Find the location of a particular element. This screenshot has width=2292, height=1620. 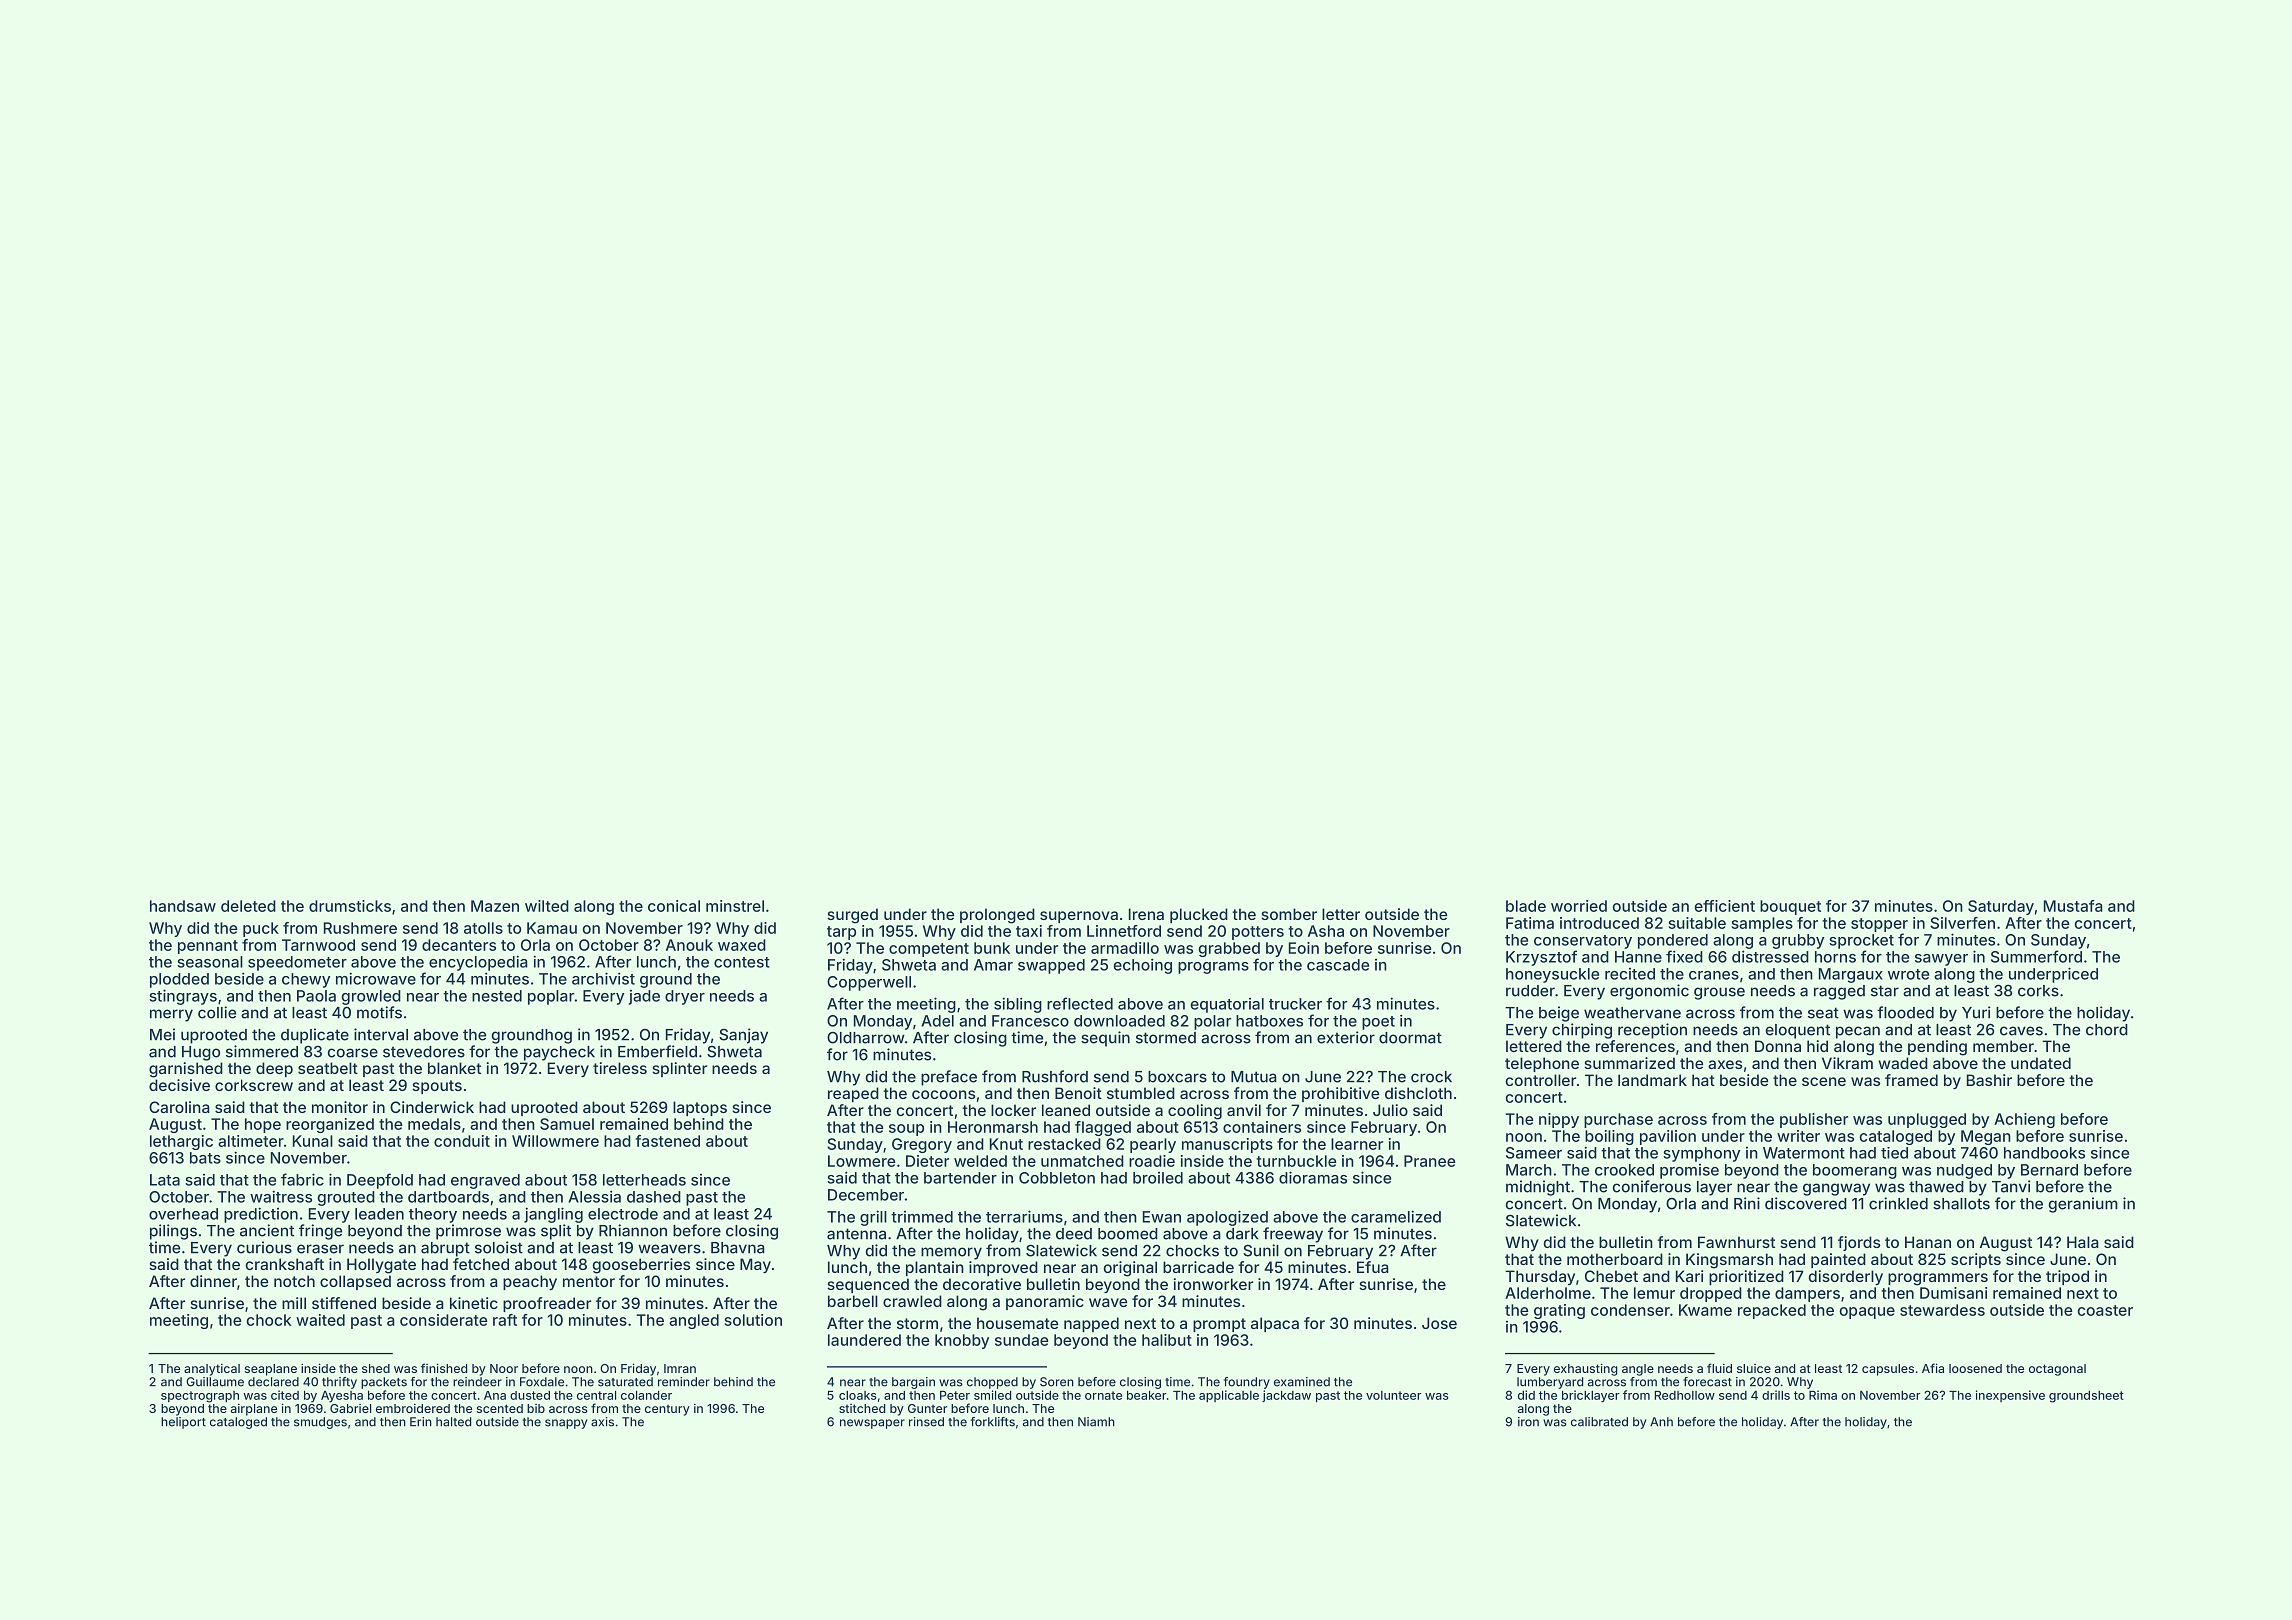

soloist is located at coordinates (499, 1247).
